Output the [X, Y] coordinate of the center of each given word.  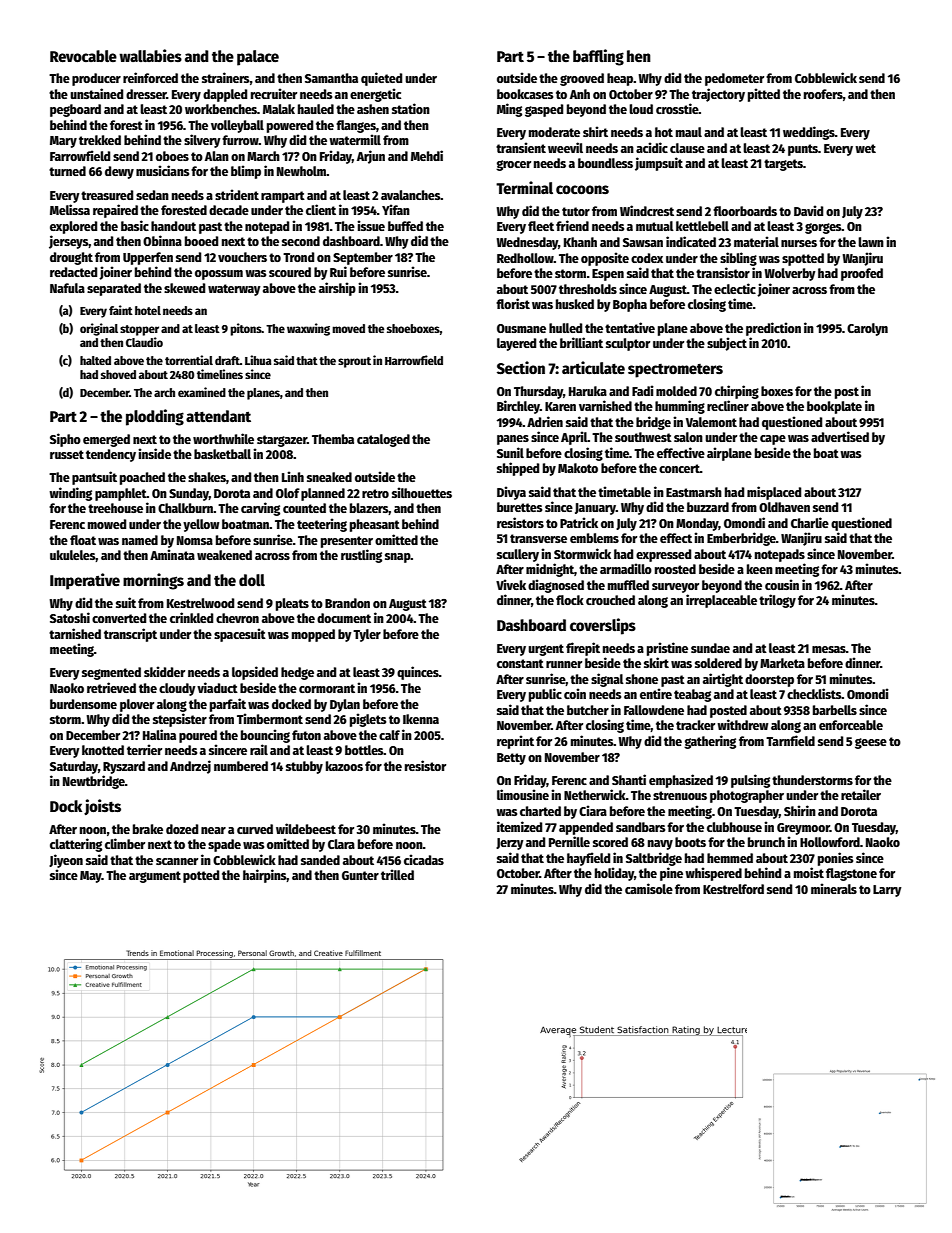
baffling [598, 57]
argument [155, 877]
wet [865, 148]
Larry [887, 891]
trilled [397, 874]
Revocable [83, 56]
